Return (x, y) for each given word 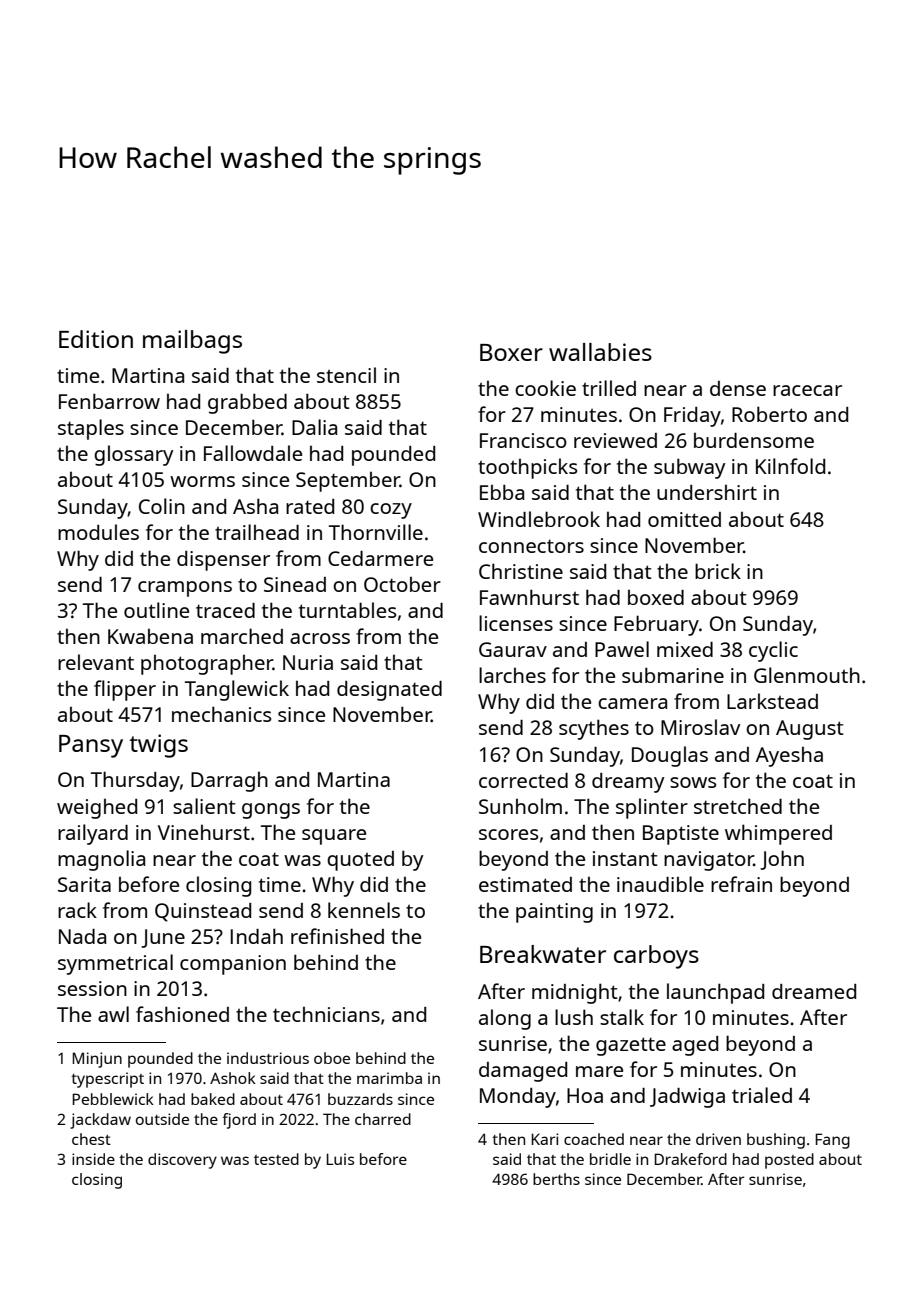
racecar (807, 390)
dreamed (814, 991)
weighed (97, 808)
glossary (134, 455)
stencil (346, 375)
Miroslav (700, 727)
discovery (182, 1161)
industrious (268, 1058)
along (505, 1019)
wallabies (600, 352)
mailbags (192, 342)
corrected (523, 780)
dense (738, 388)
